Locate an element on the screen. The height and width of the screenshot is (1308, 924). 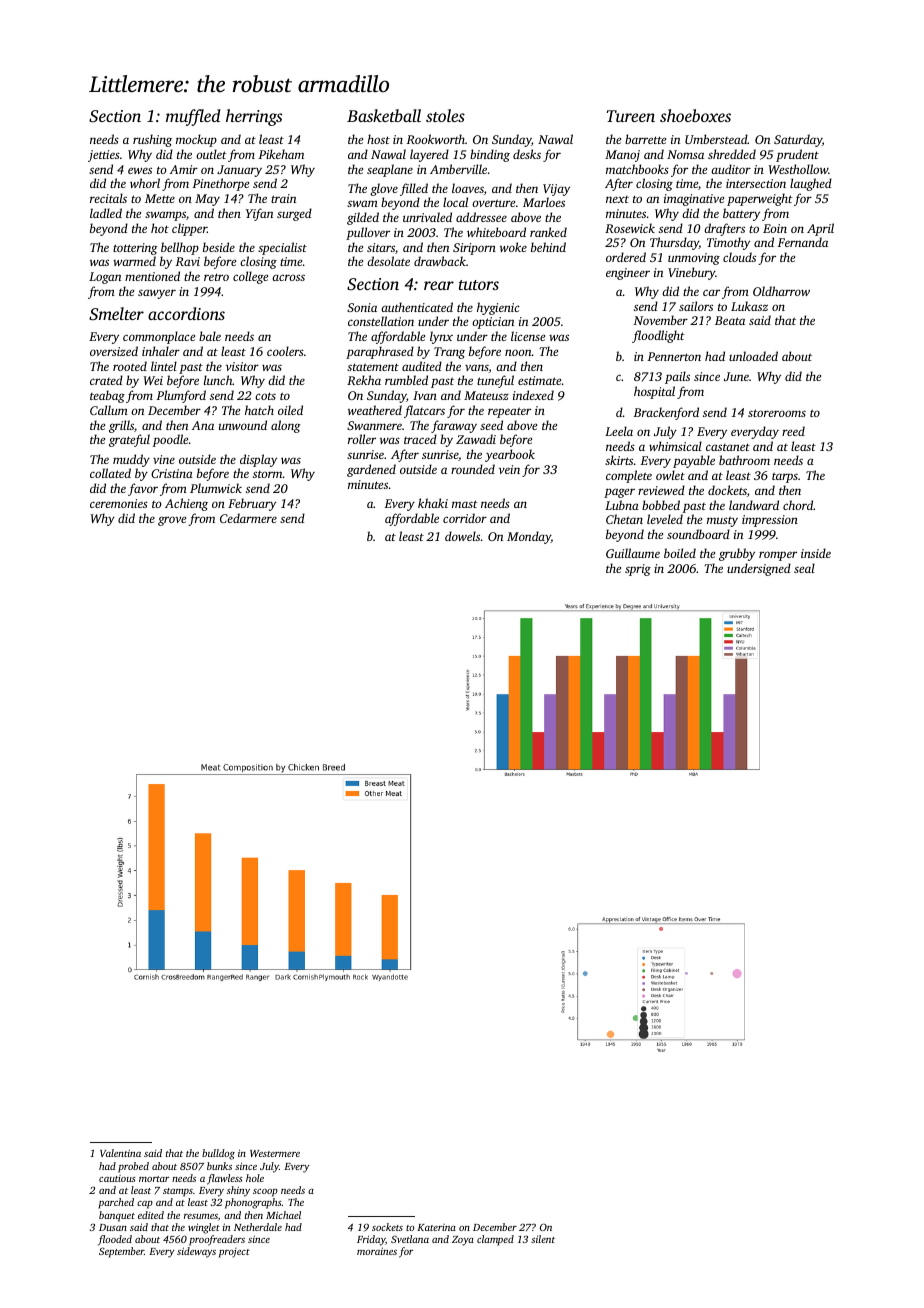
Logan is located at coordinates (105, 278).
